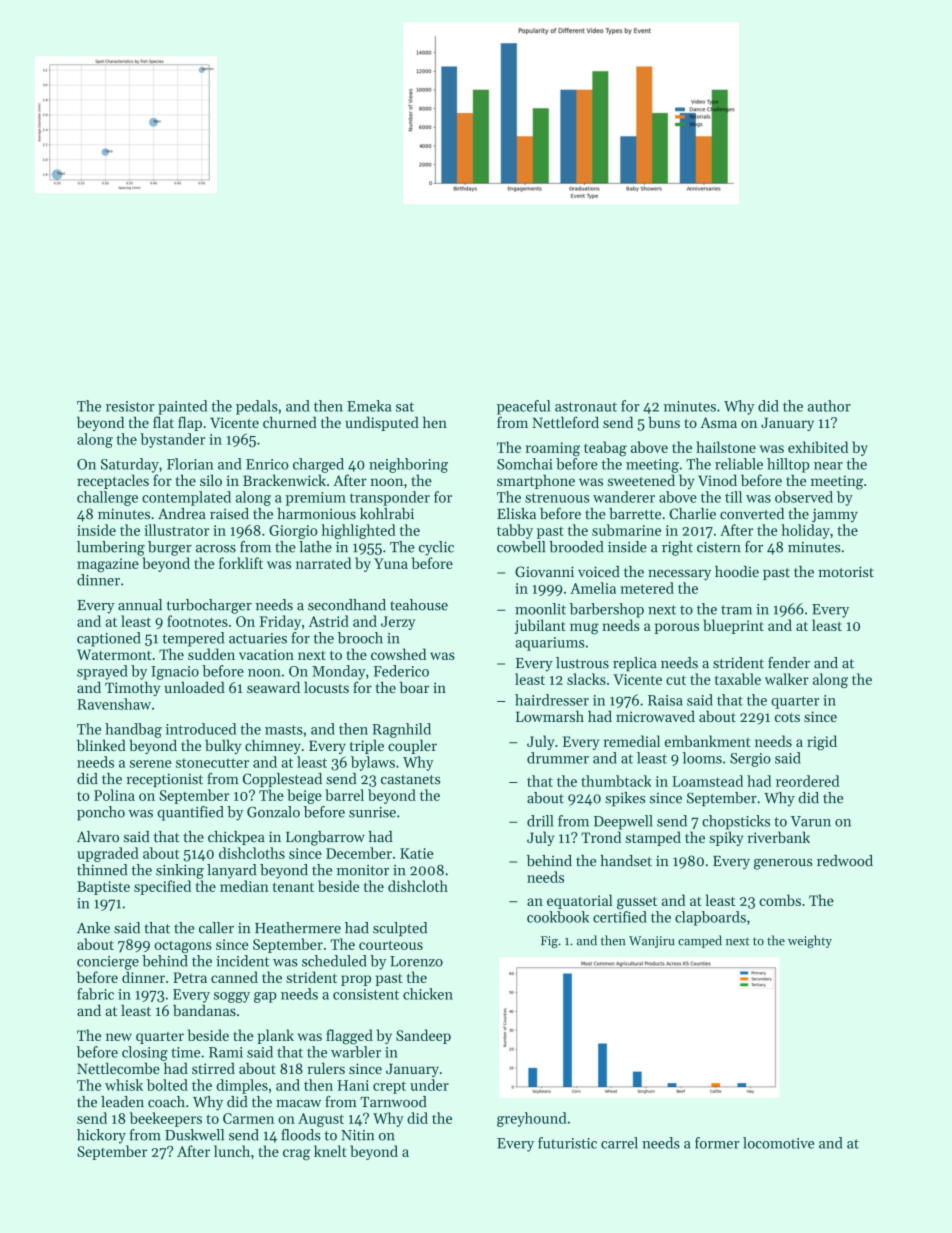 The image size is (952, 1233). I want to click on vacation, so click(266, 654).
